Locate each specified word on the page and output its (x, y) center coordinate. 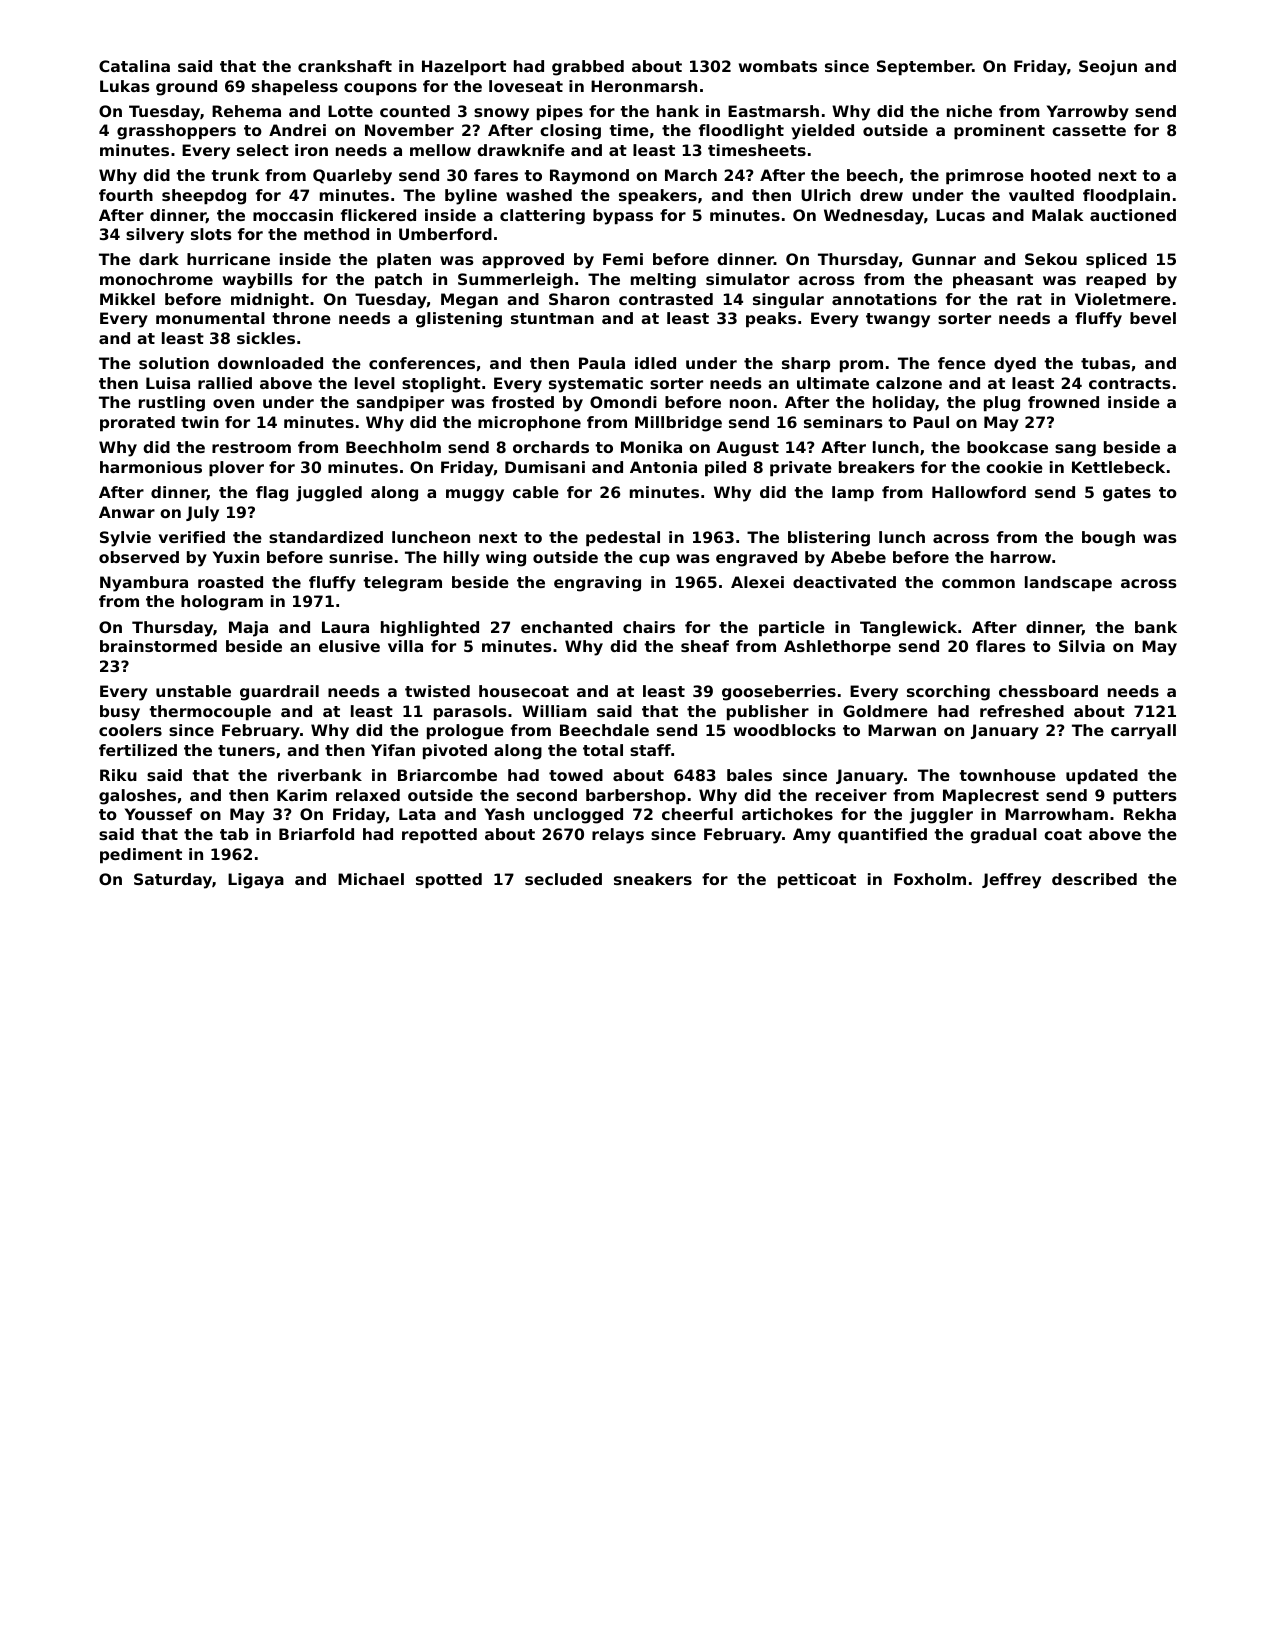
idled (655, 363)
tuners (246, 750)
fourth (126, 195)
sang (1075, 450)
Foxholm (930, 879)
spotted (449, 881)
